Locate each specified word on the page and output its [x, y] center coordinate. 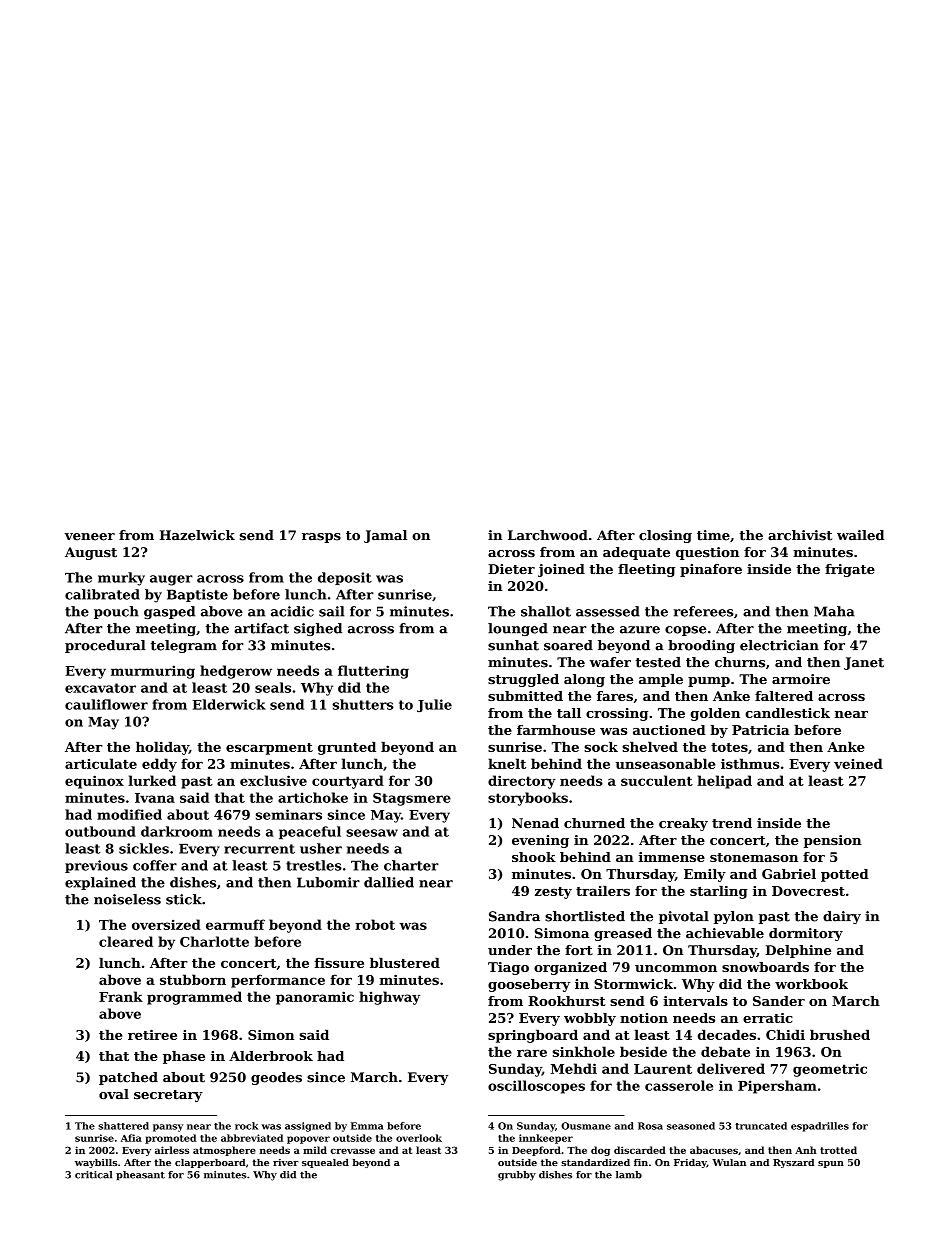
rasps [321, 538]
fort [579, 950]
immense [672, 857]
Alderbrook [271, 1056]
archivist [800, 535]
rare [532, 1053]
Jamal [385, 536]
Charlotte [214, 941]
